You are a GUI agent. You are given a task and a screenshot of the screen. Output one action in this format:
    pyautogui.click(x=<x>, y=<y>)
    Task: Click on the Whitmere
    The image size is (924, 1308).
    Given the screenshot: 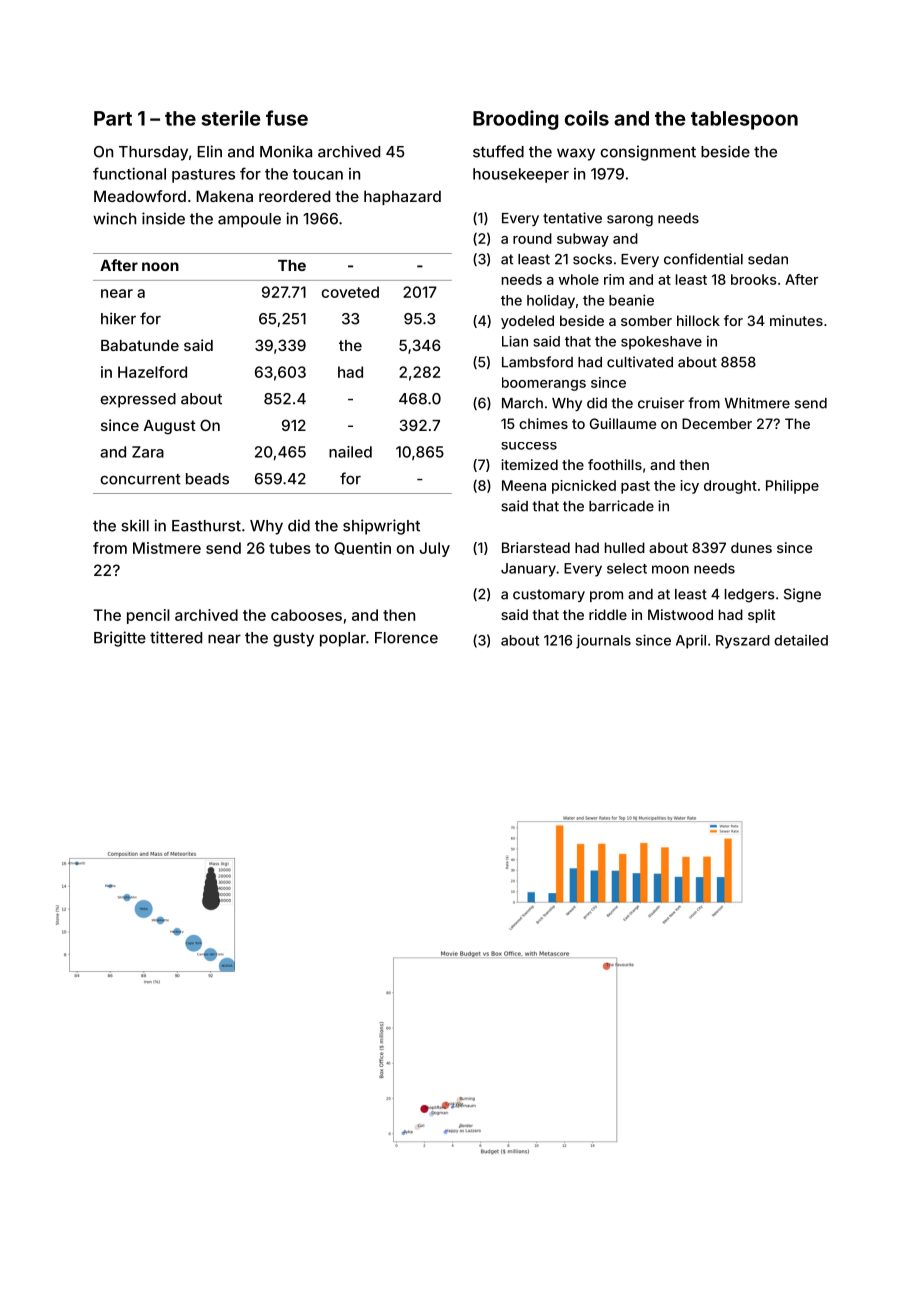 What is the action you would take?
    pyautogui.click(x=757, y=403)
